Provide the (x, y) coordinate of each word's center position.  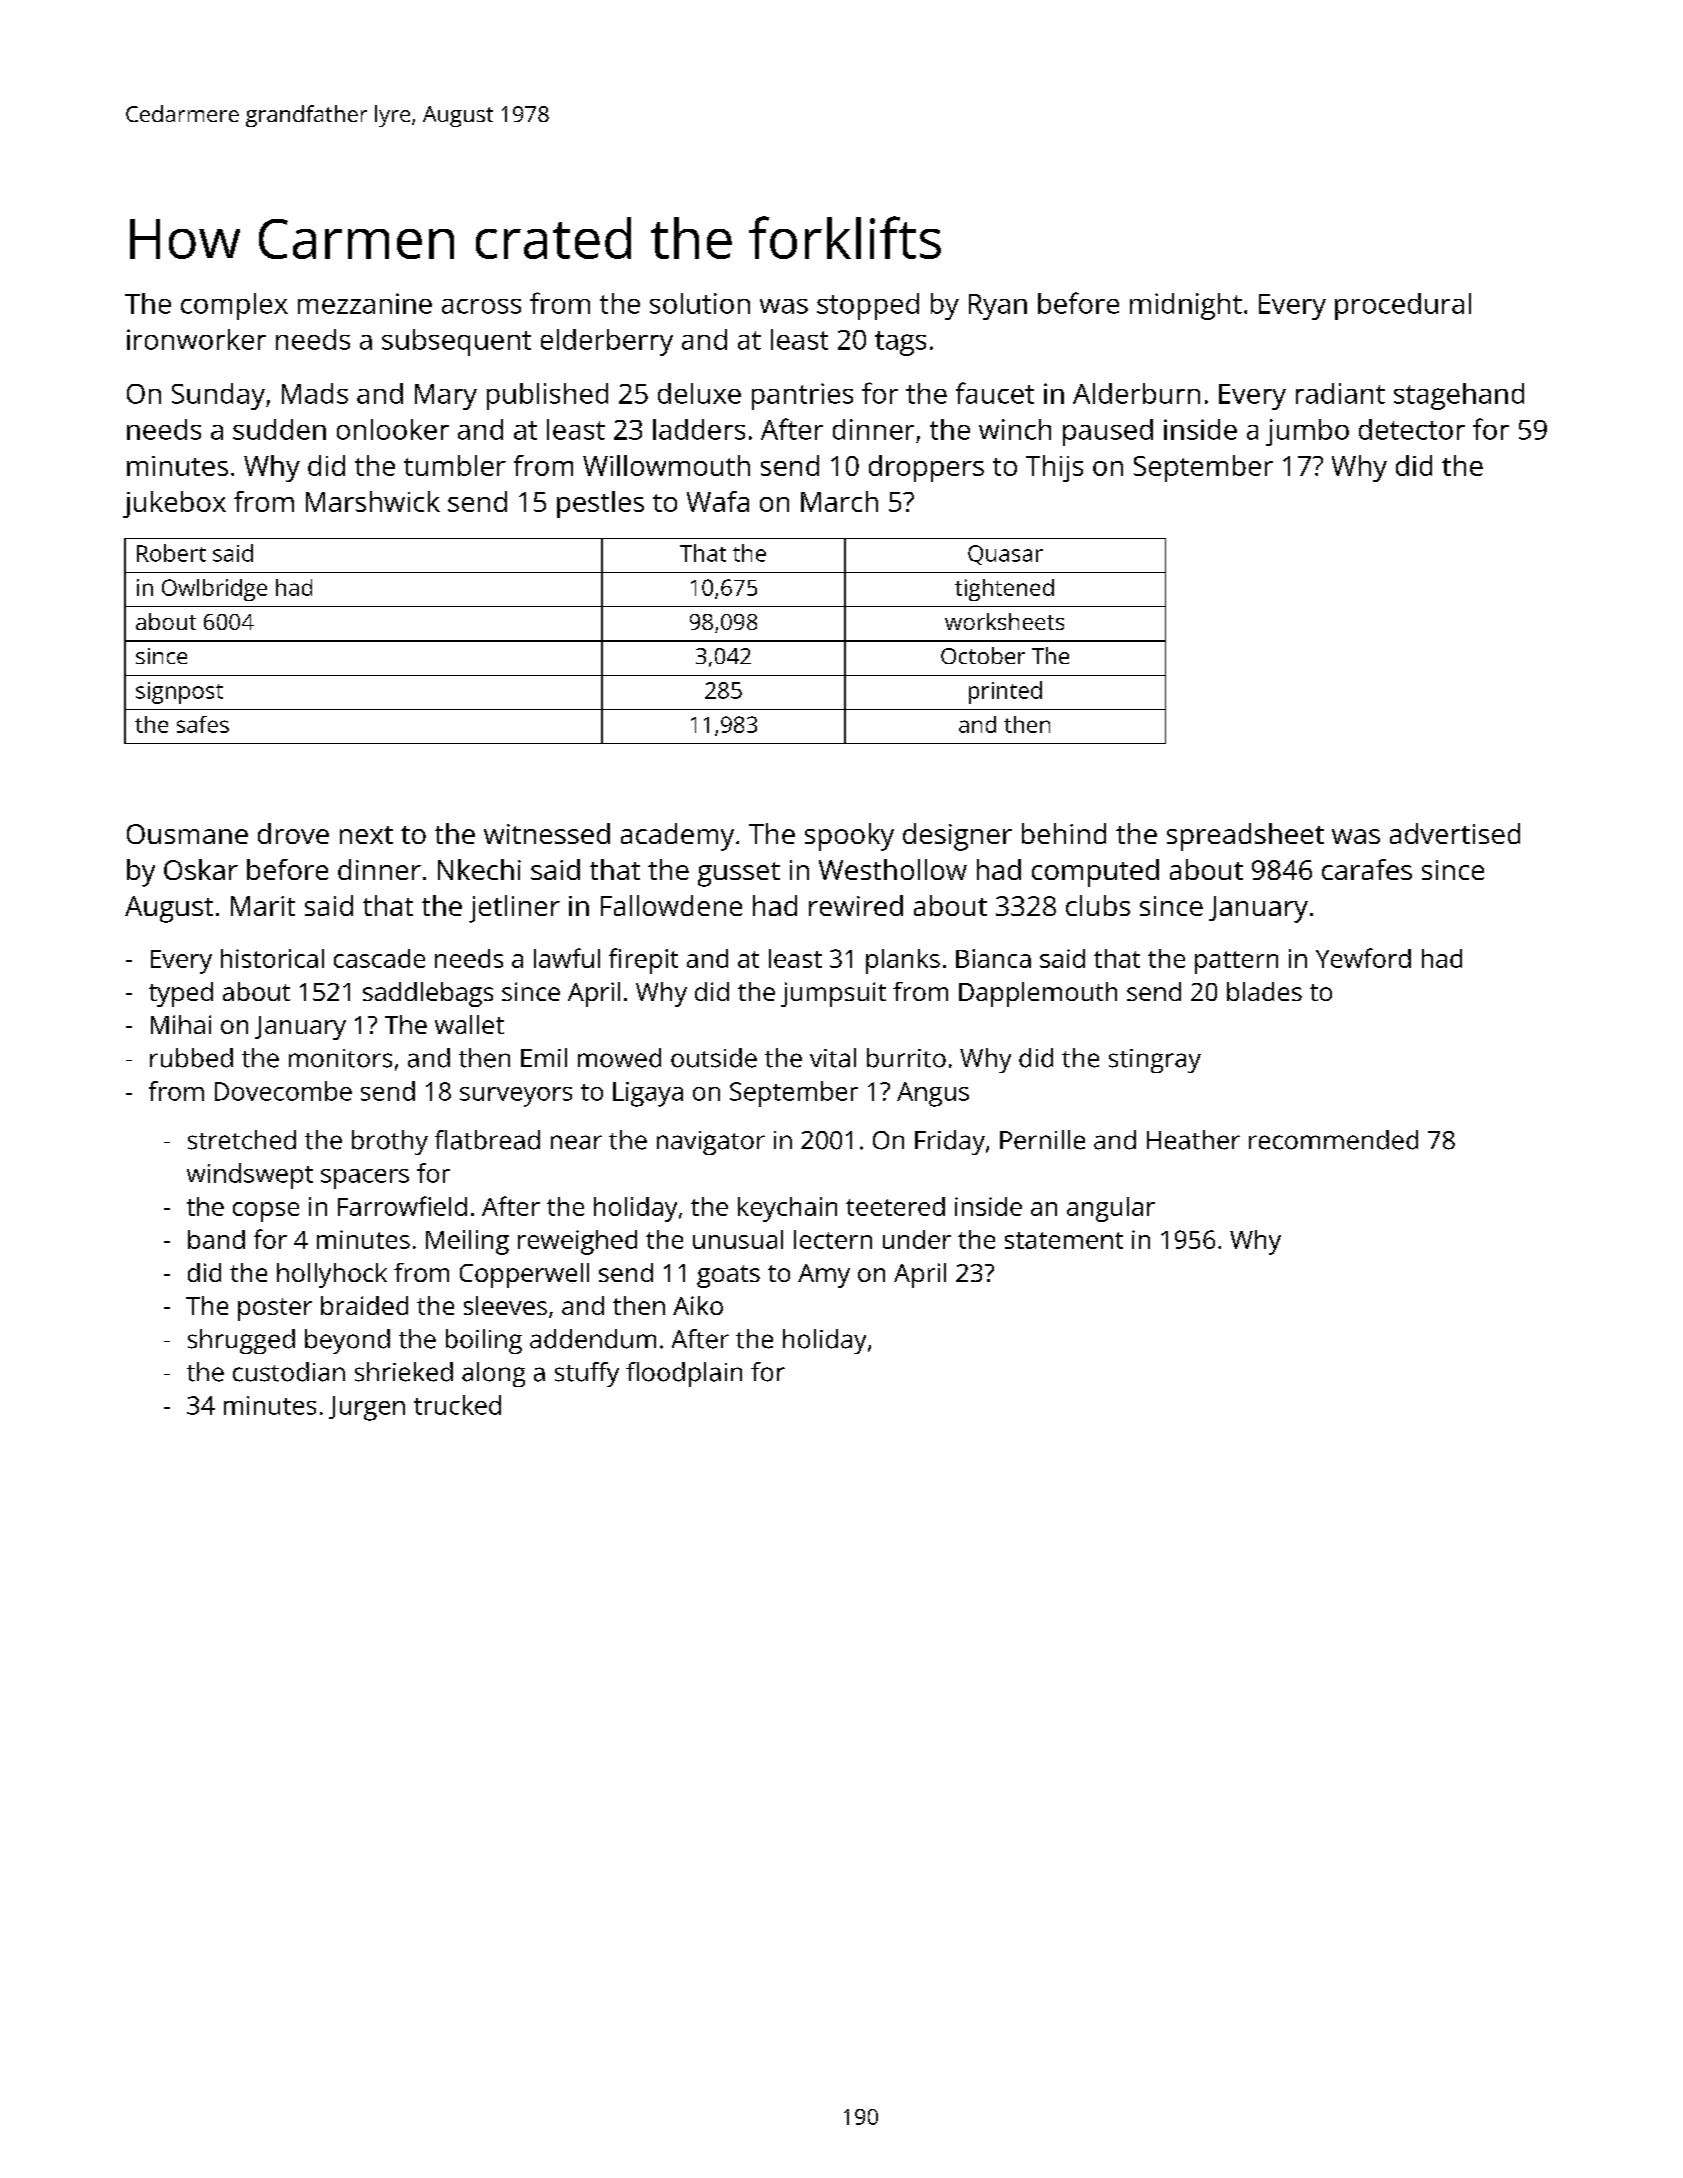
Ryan (998, 307)
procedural (1403, 306)
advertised (1455, 833)
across (481, 306)
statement (1064, 1240)
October (983, 655)
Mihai (181, 1024)
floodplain (684, 1374)
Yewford (1363, 958)
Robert (171, 553)
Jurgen (367, 1408)
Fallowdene (671, 905)
